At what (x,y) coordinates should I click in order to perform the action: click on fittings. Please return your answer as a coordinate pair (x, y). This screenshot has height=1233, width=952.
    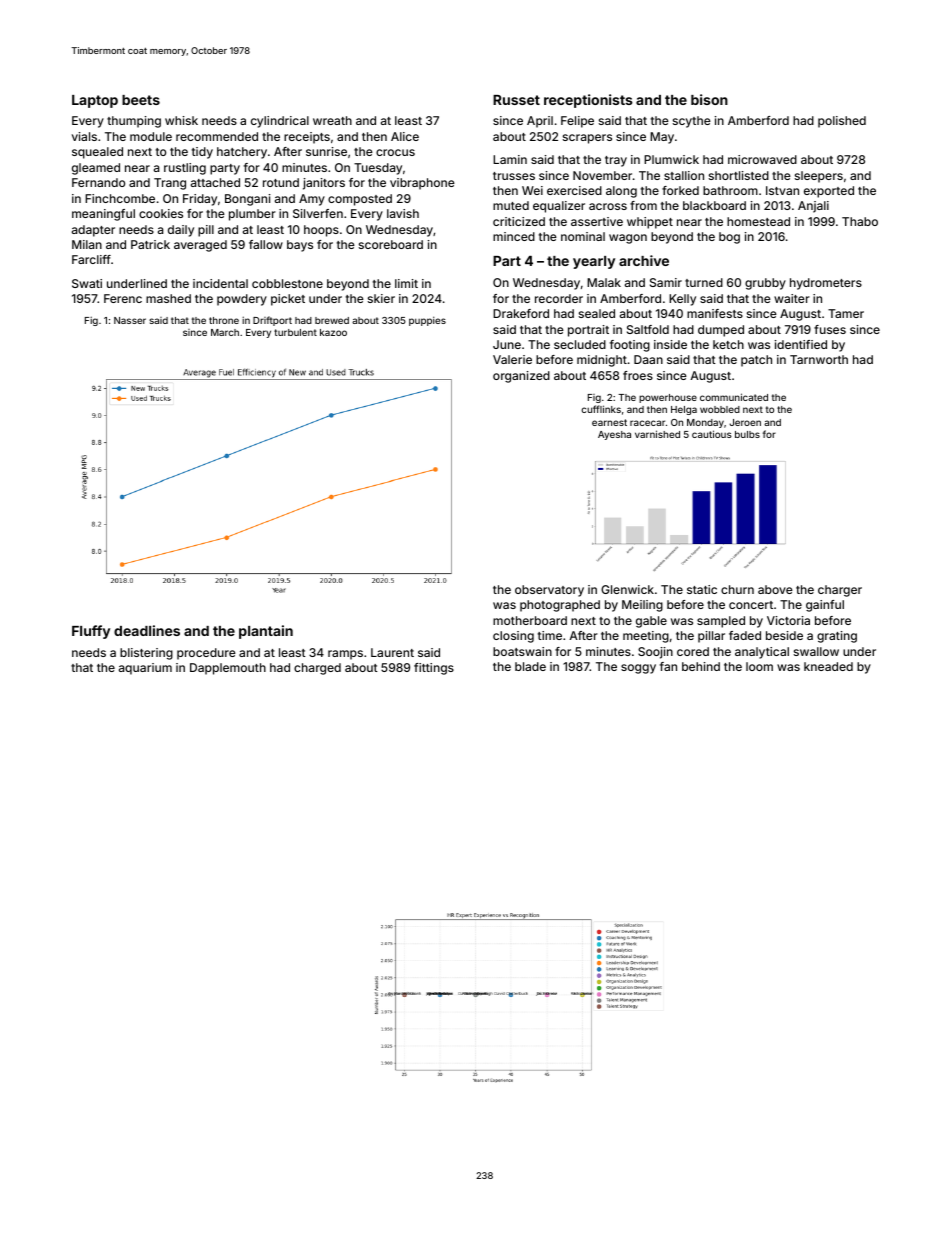
    Looking at the image, I should click on (434, 669).
